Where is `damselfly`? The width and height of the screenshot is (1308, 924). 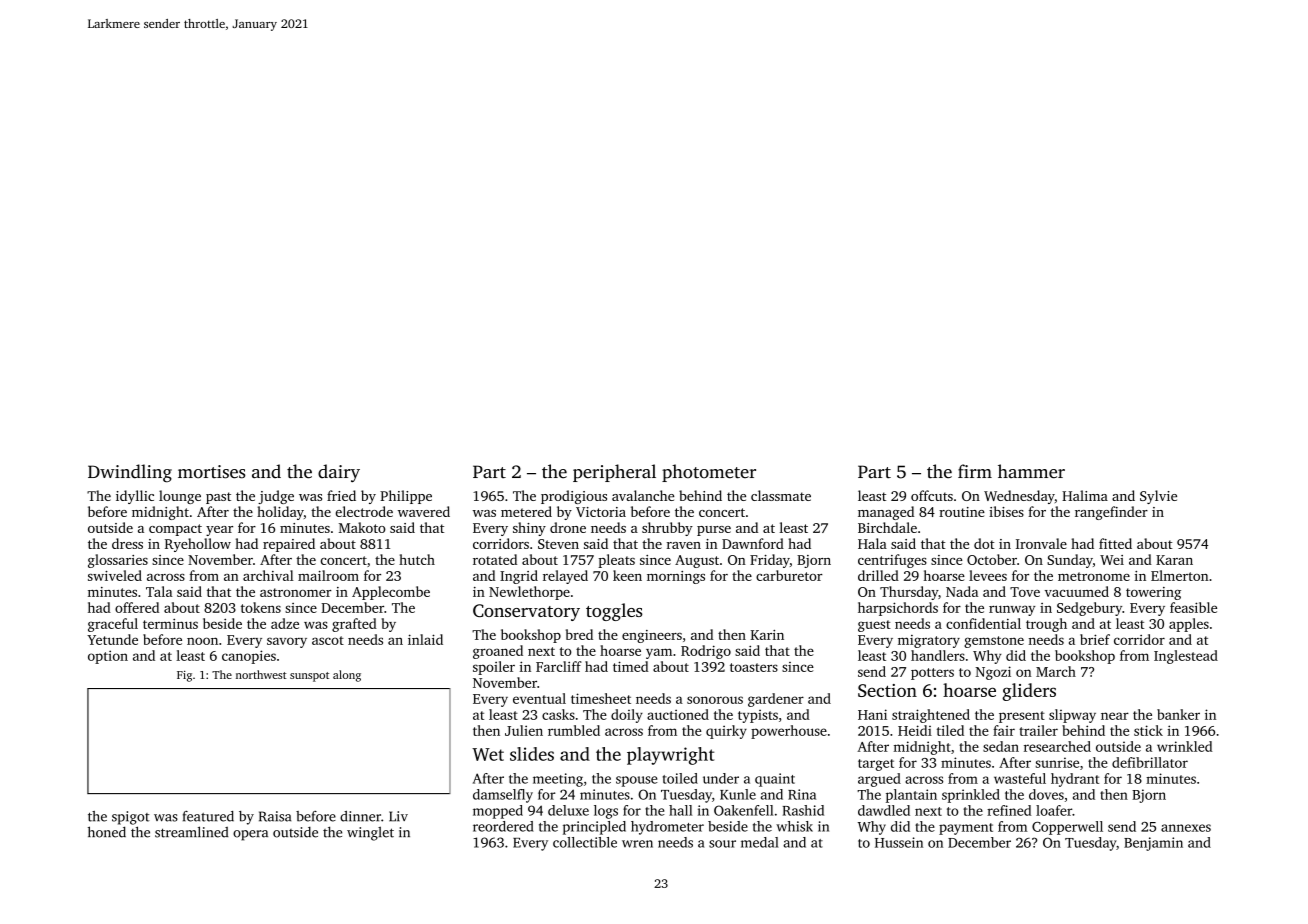 damselfly is located at coordinates (503, 796).
